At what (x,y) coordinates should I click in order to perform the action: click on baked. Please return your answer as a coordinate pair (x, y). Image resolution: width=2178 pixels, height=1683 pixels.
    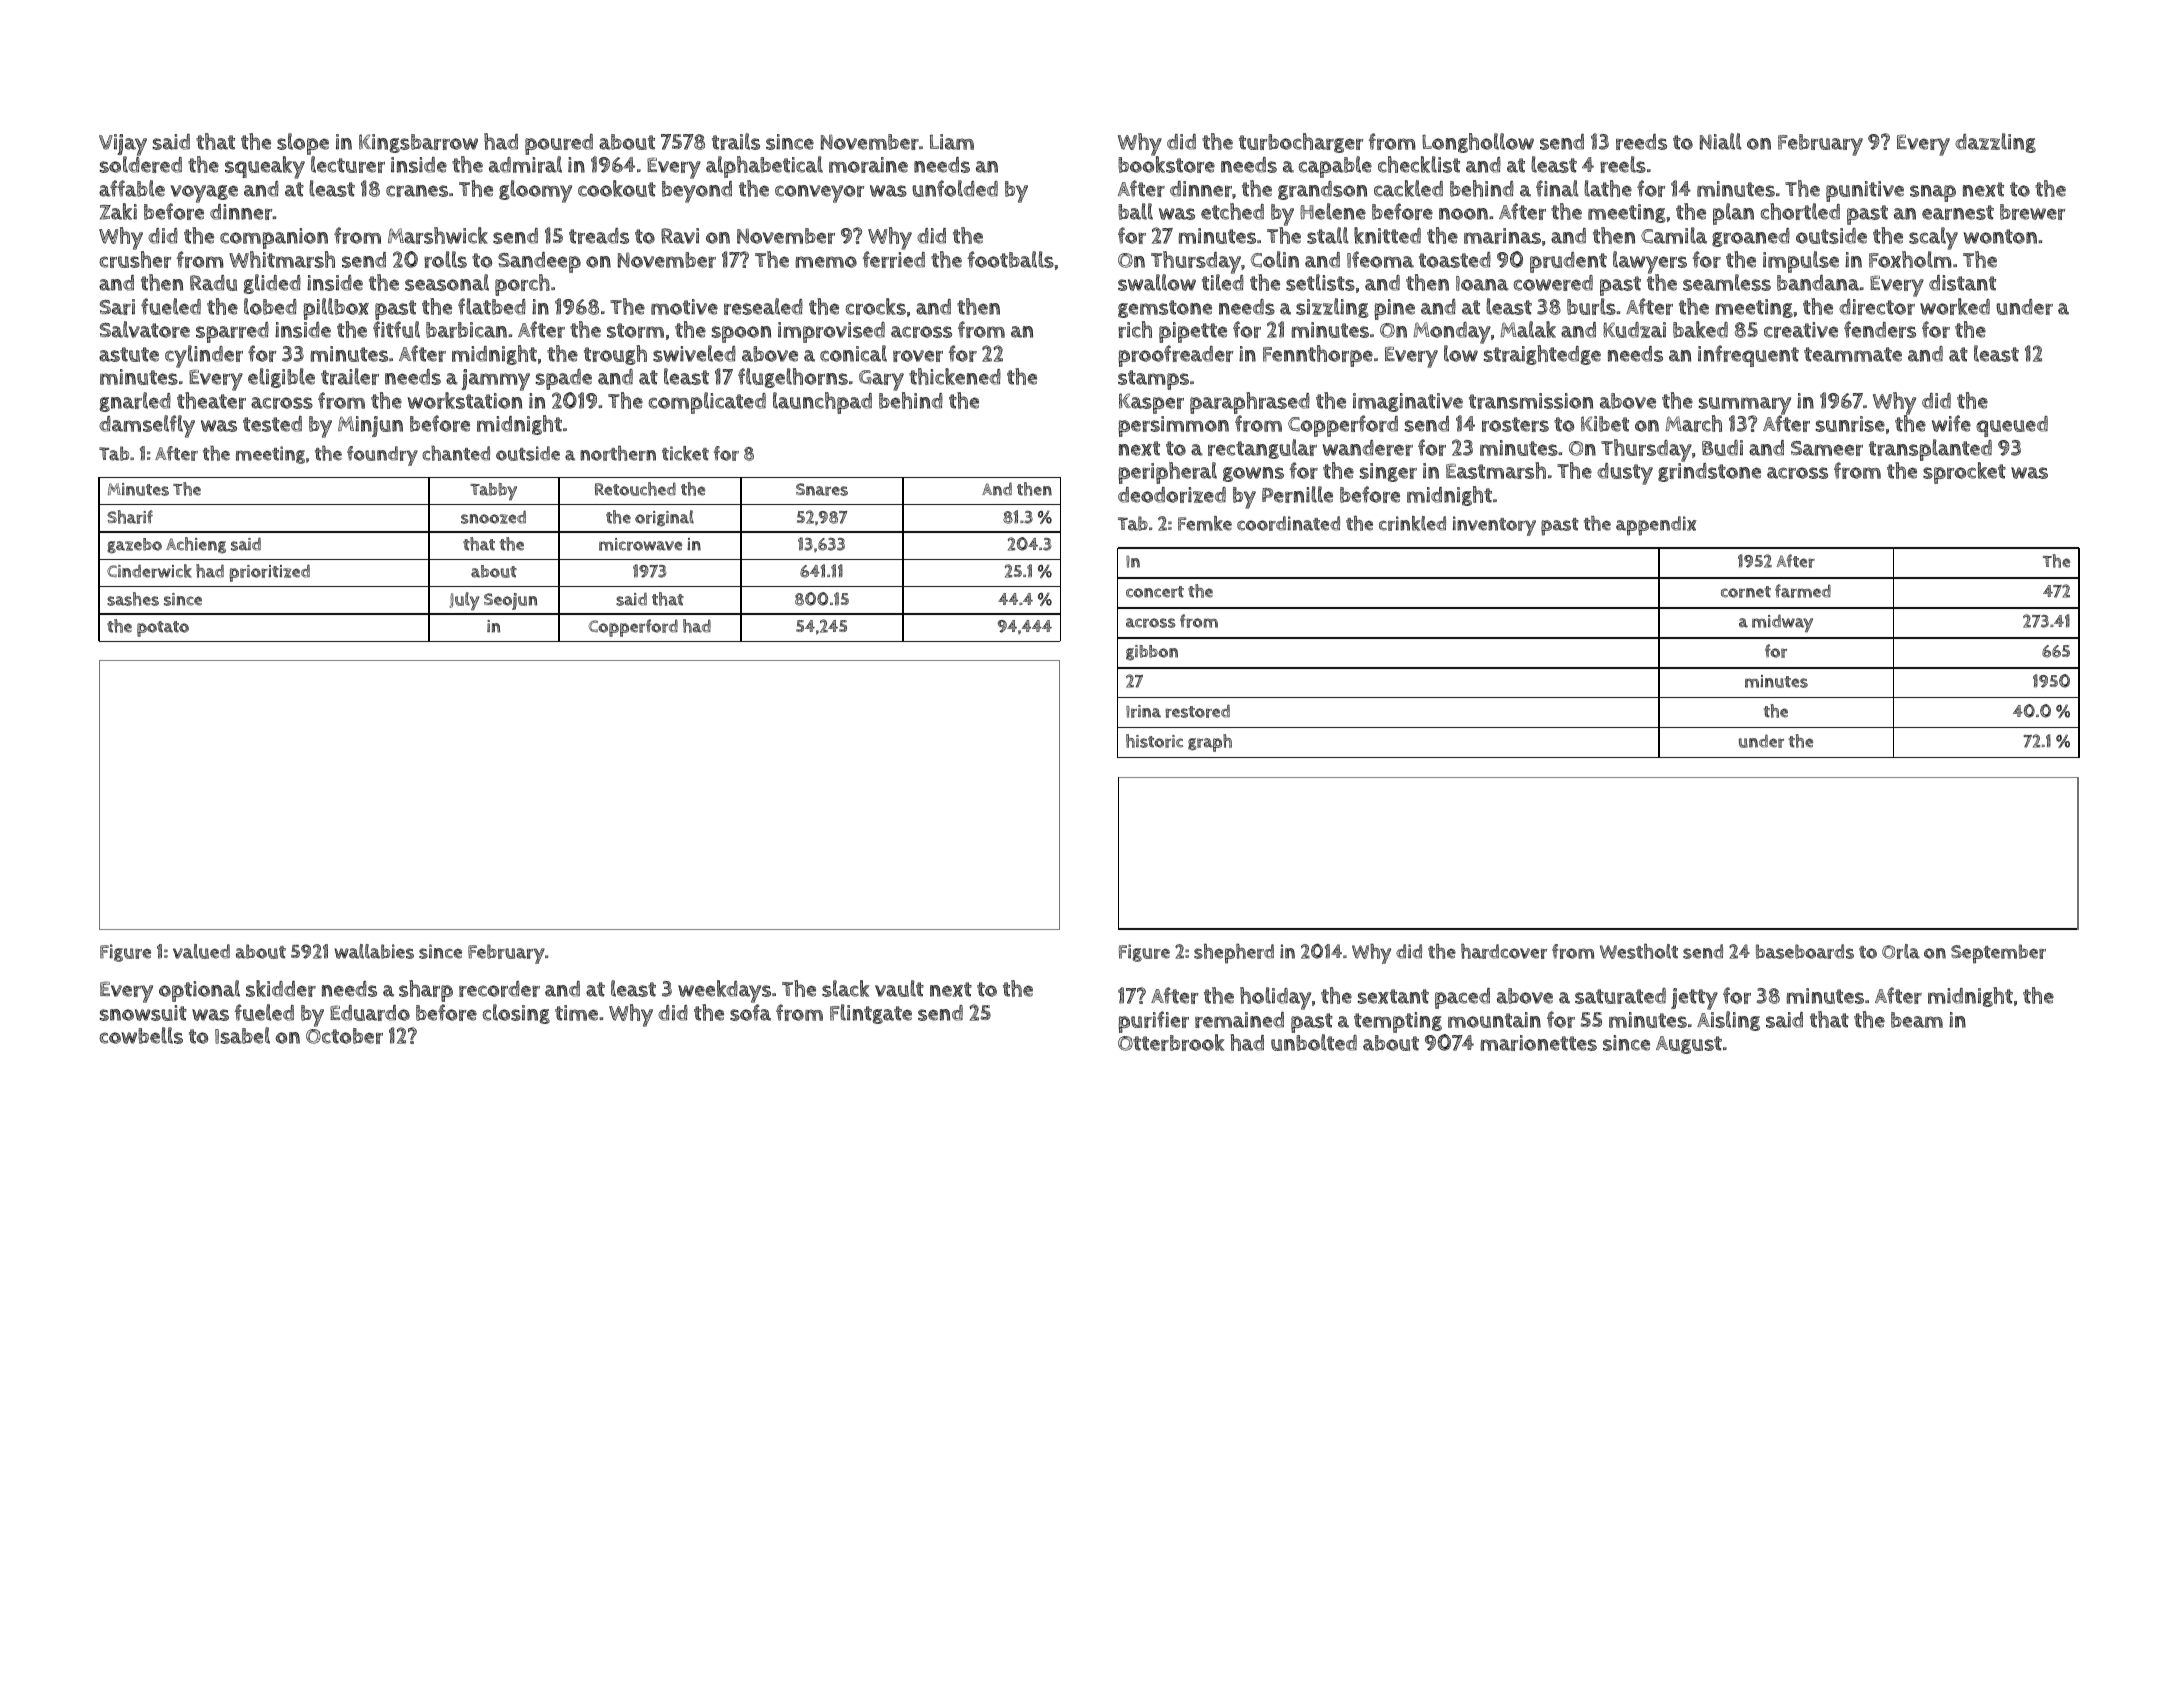
    Looking at the image, I should click on (1700, 329).
